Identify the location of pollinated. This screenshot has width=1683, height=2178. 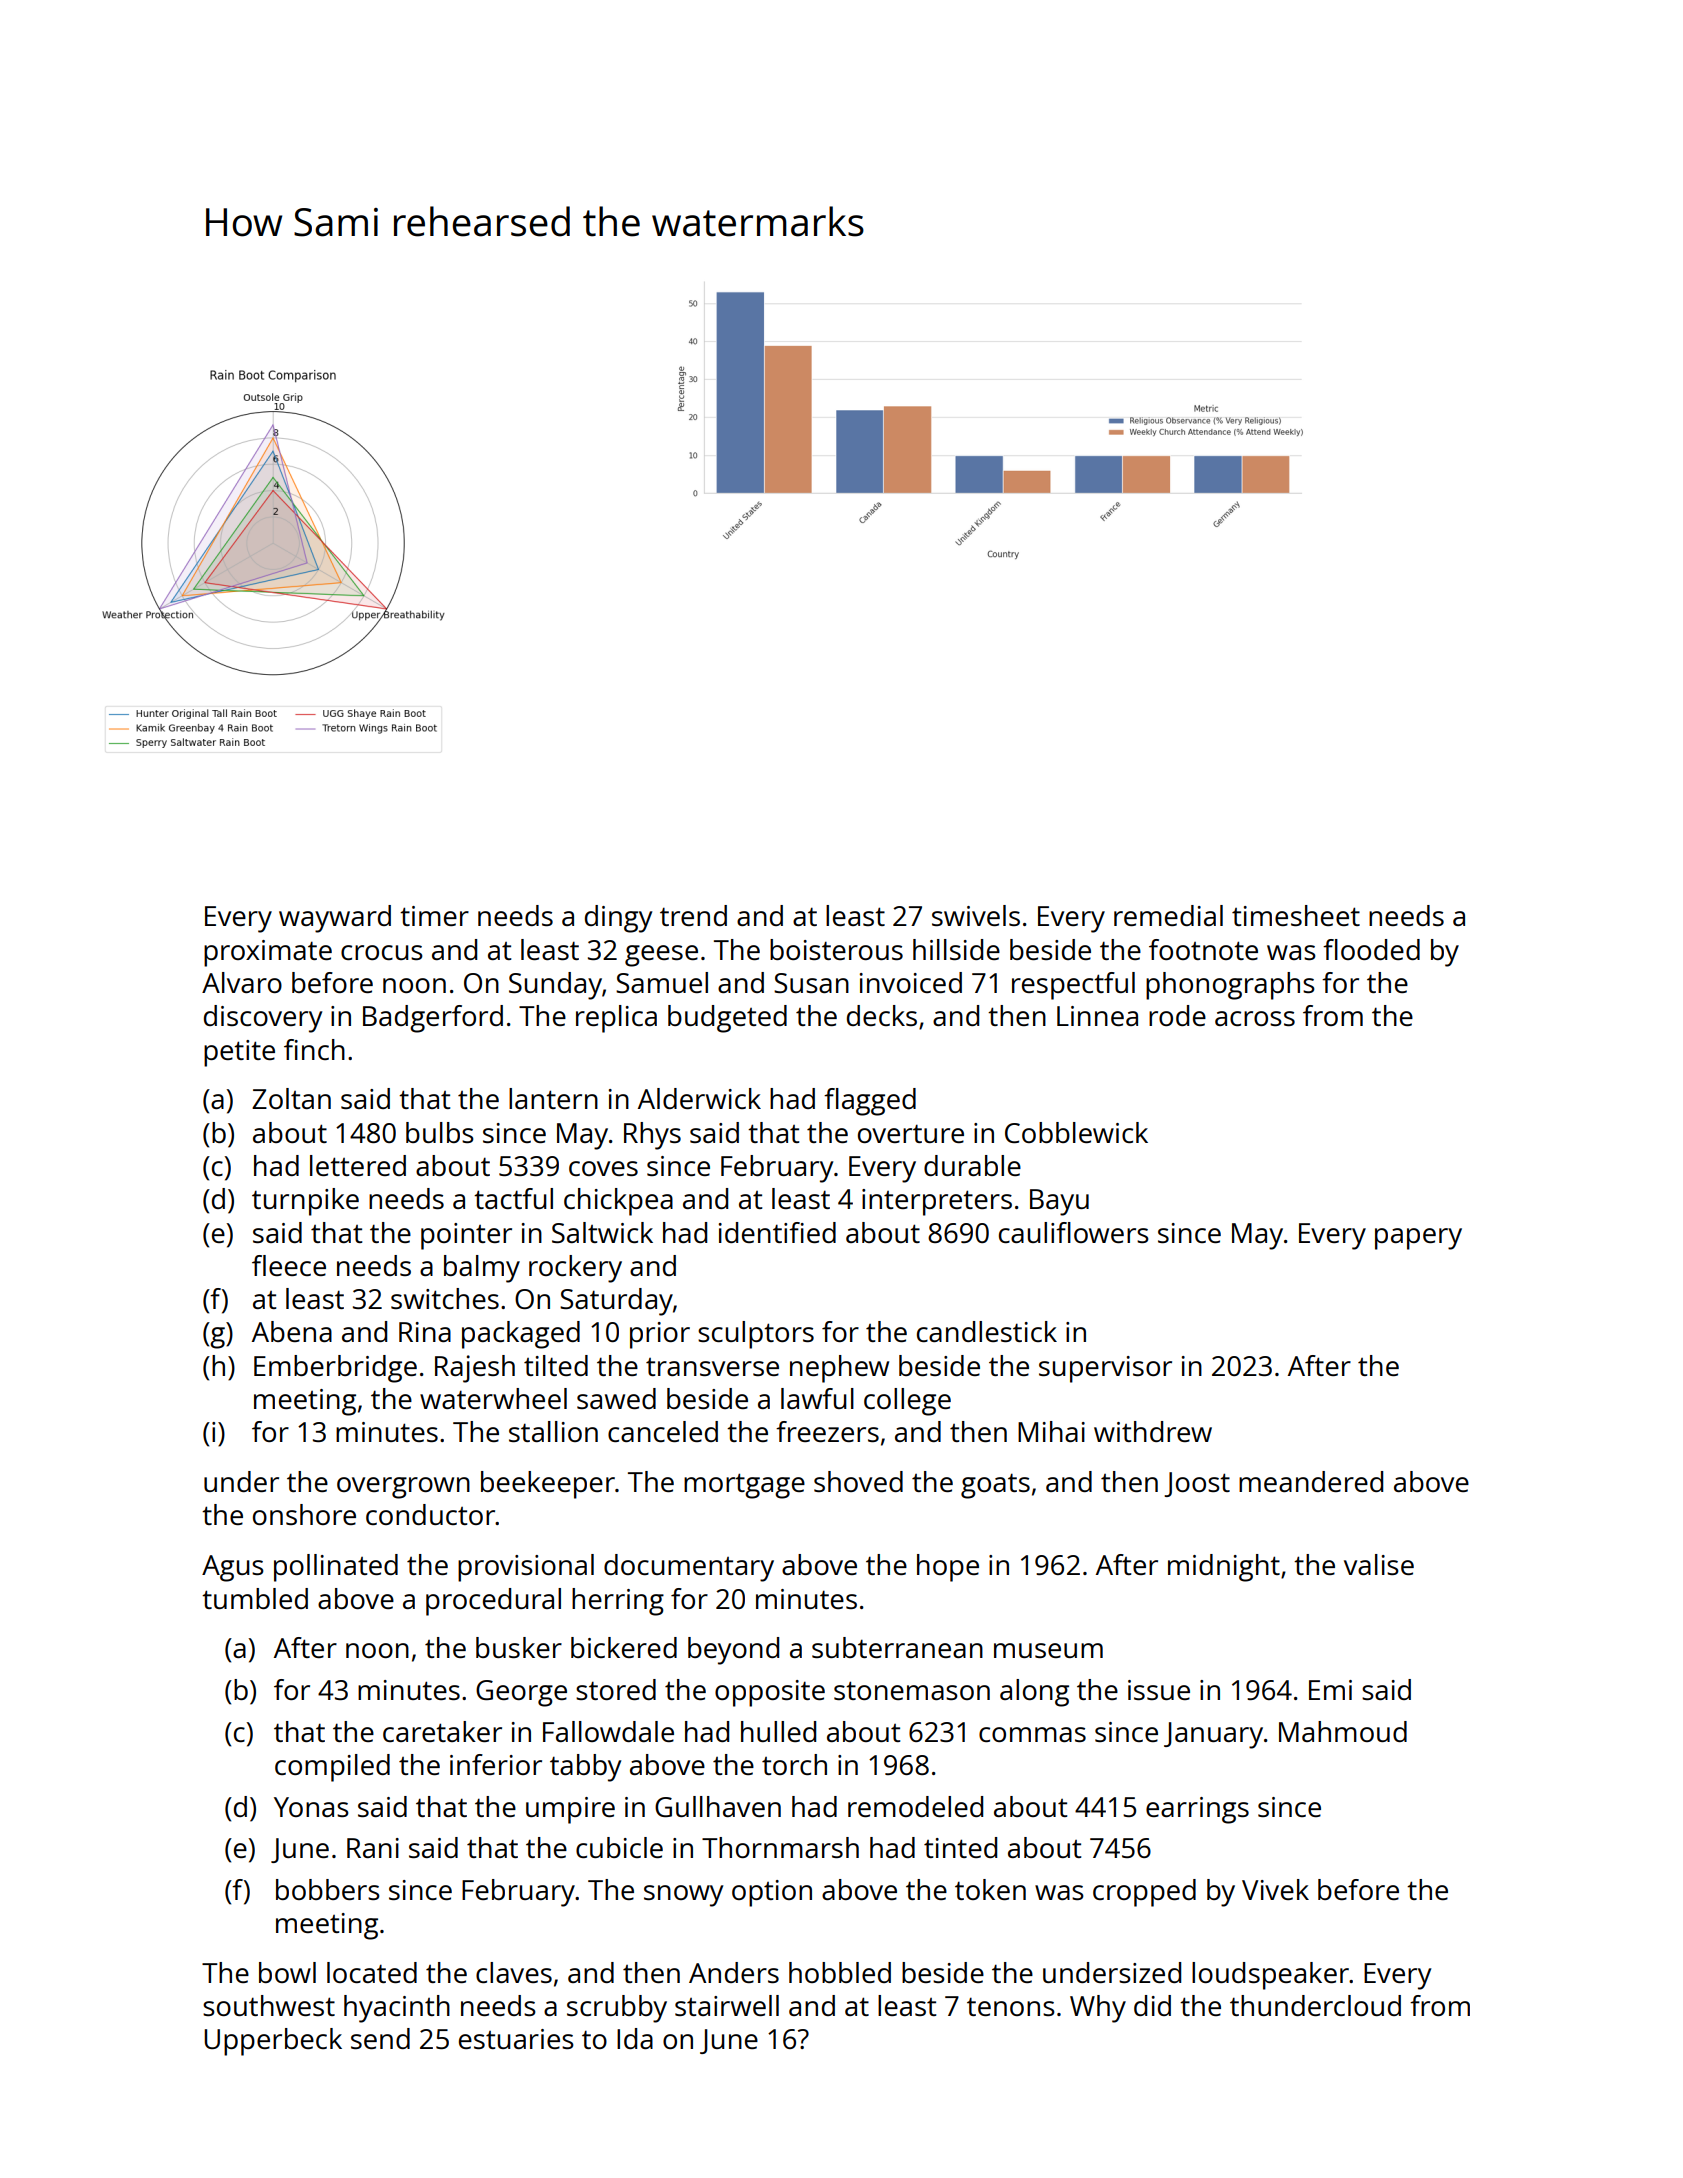
(336, 1568).
